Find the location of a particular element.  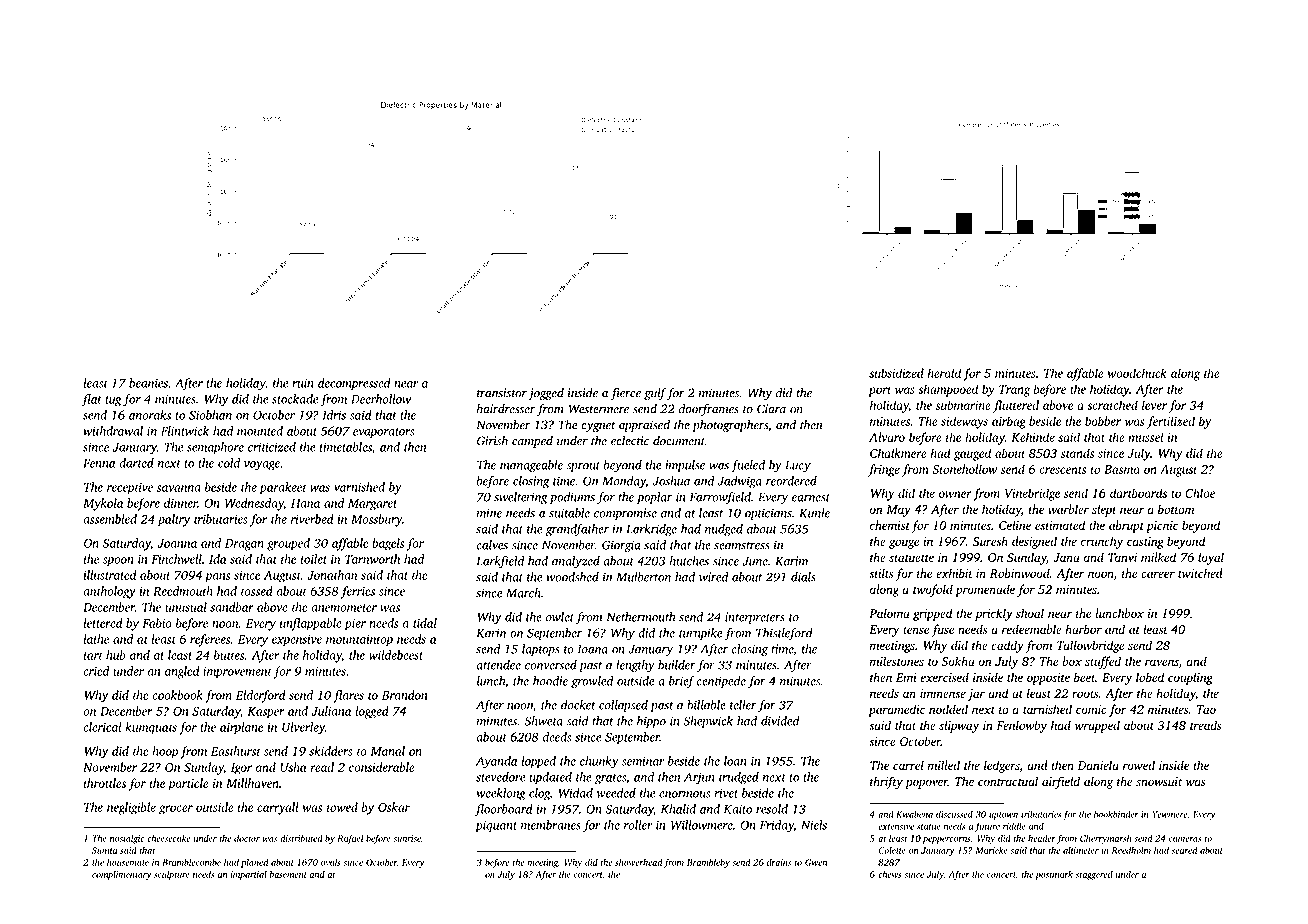

Niels is located at coordinates (814, 825).
